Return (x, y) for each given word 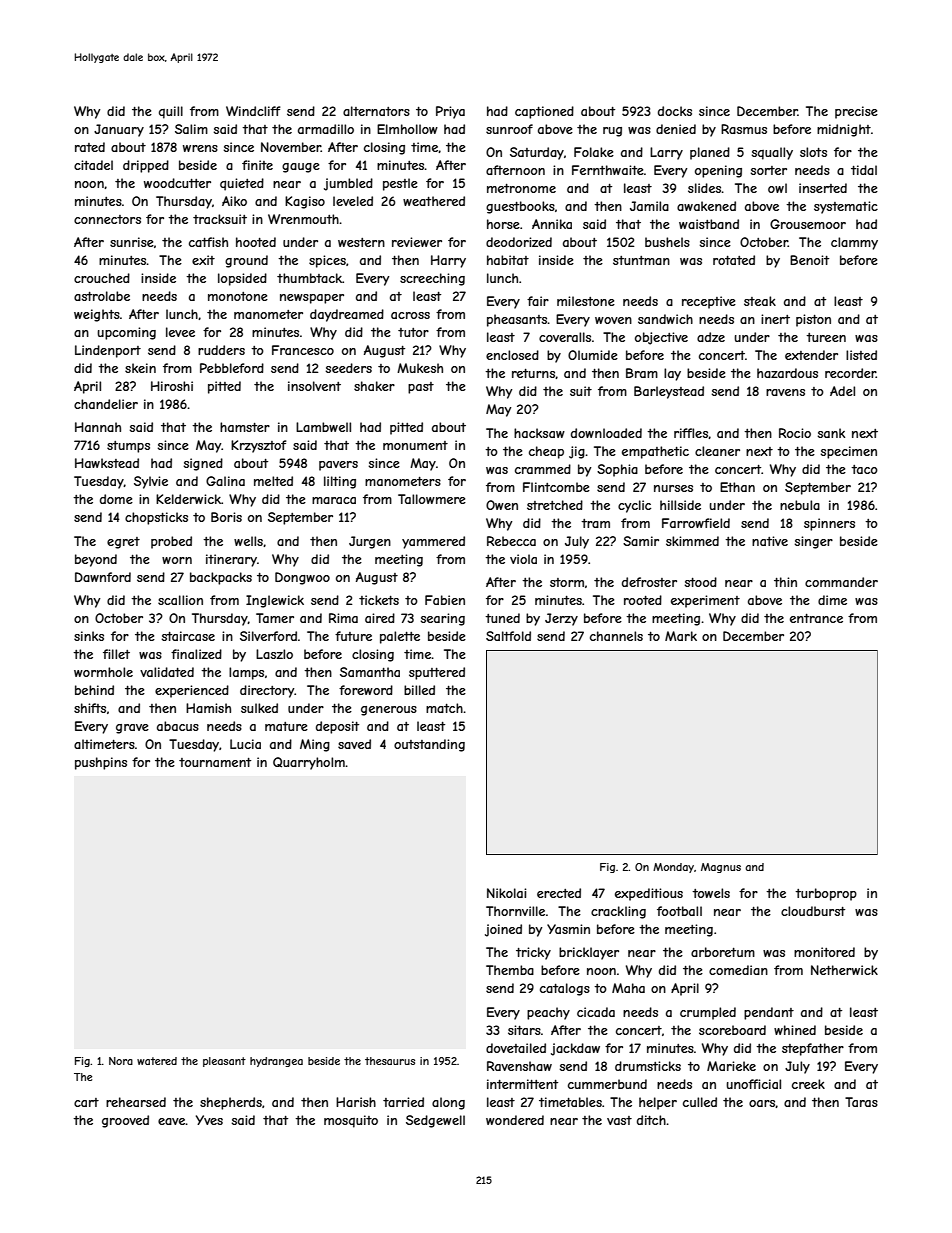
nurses (673, 488)
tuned (502, 618)
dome (116, 499)
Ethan (737, 487)
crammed (543, 469)
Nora (121, 1061)
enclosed (512, 355)
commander (841, 582)
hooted (256, 242)
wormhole (103, 672)
